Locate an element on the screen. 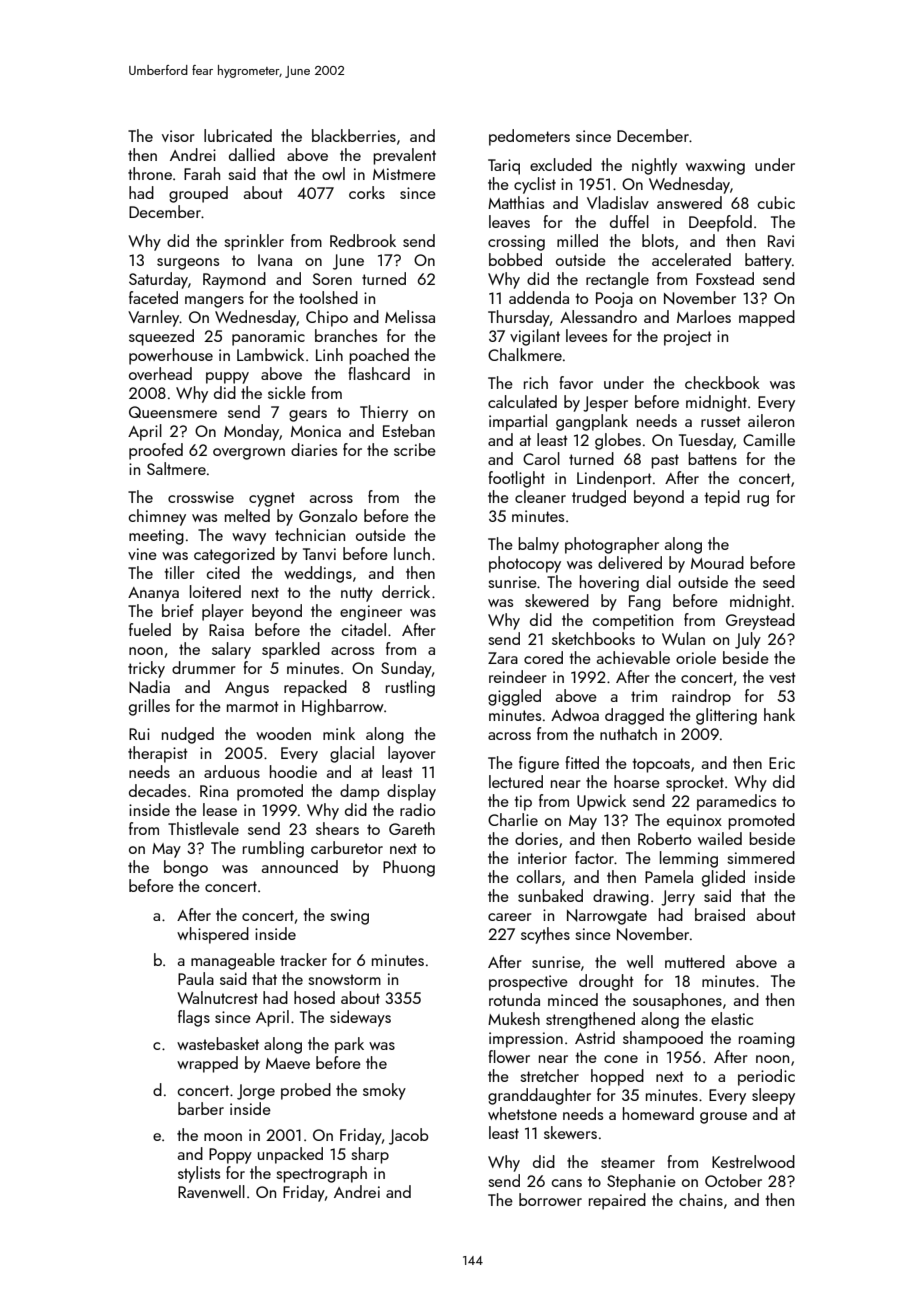  lunch is located at coordinates (412, 553).
